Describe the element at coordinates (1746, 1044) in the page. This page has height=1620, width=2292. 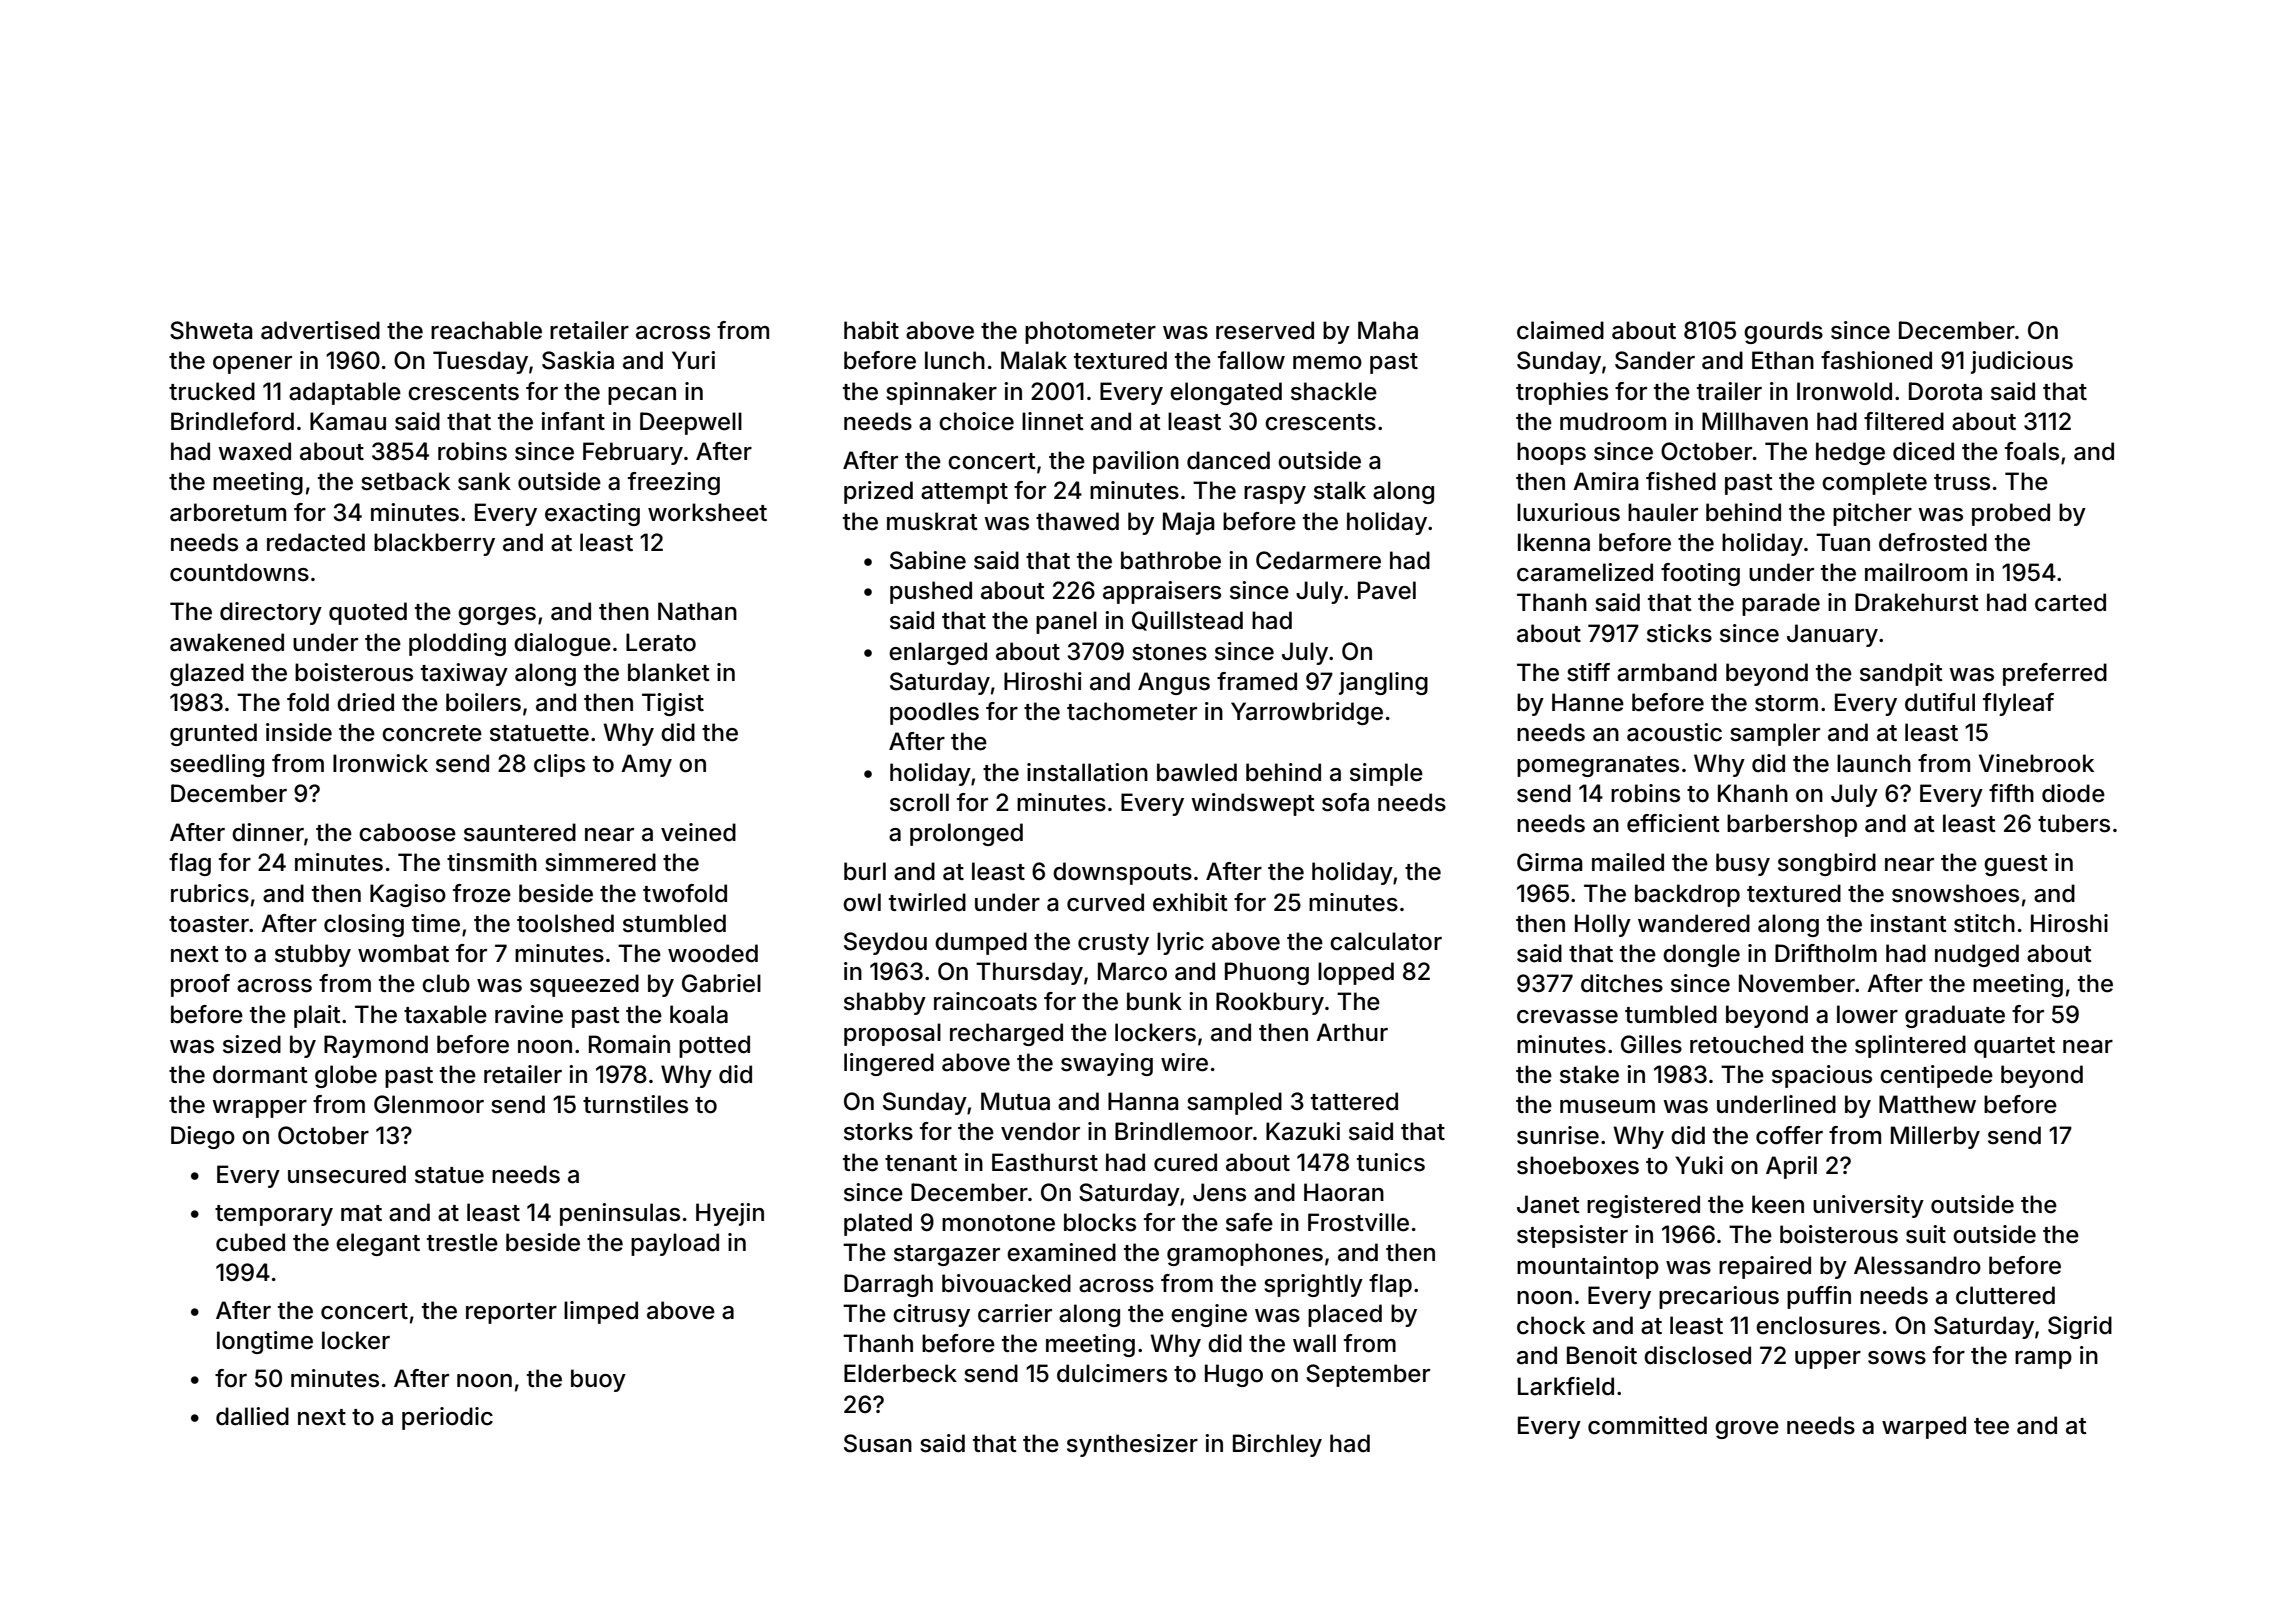
I see `retouched` at that location.
